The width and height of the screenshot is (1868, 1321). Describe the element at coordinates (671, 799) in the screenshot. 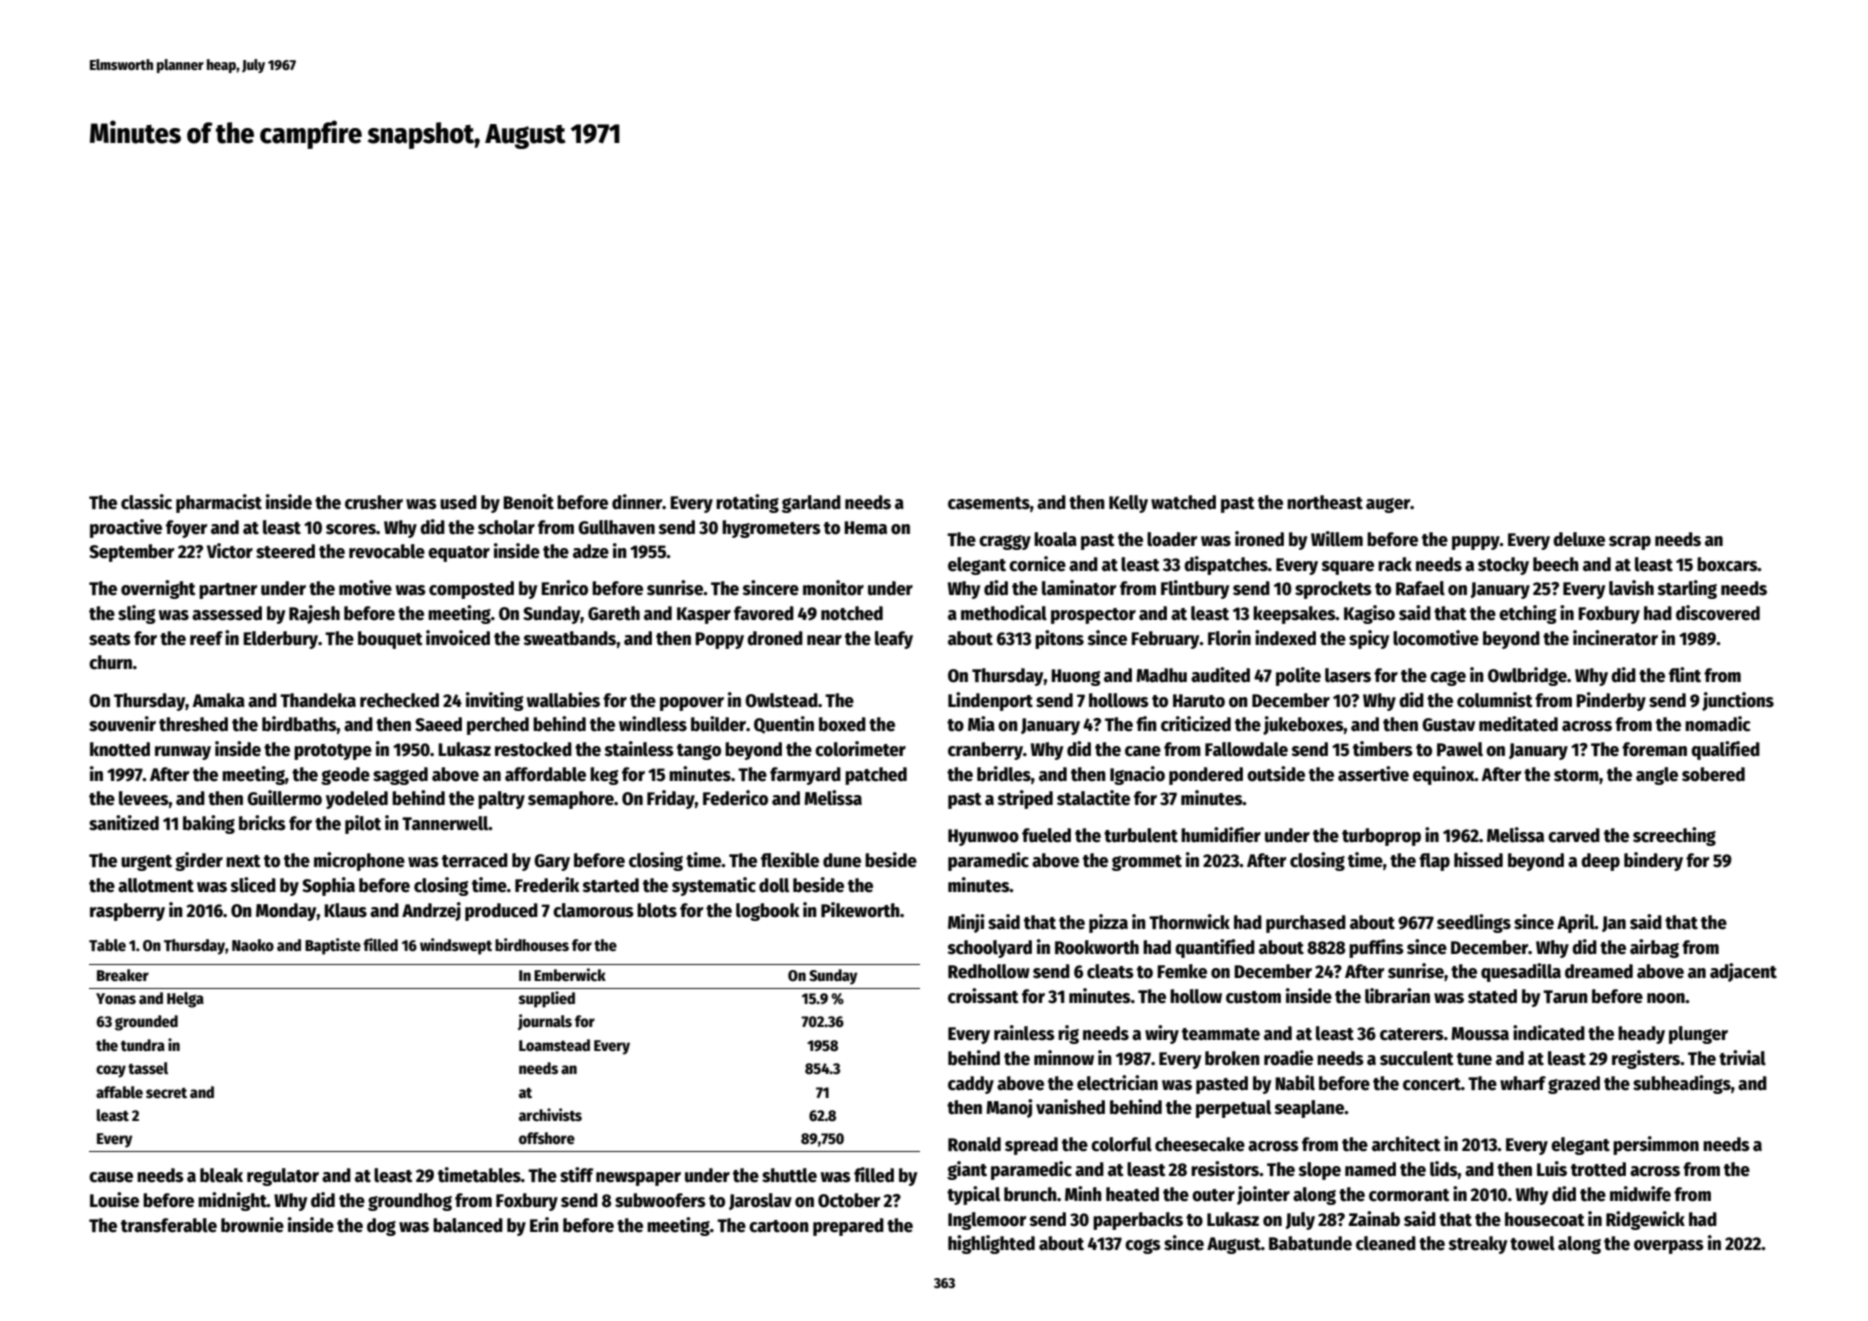

I see `Friday` at that location.
